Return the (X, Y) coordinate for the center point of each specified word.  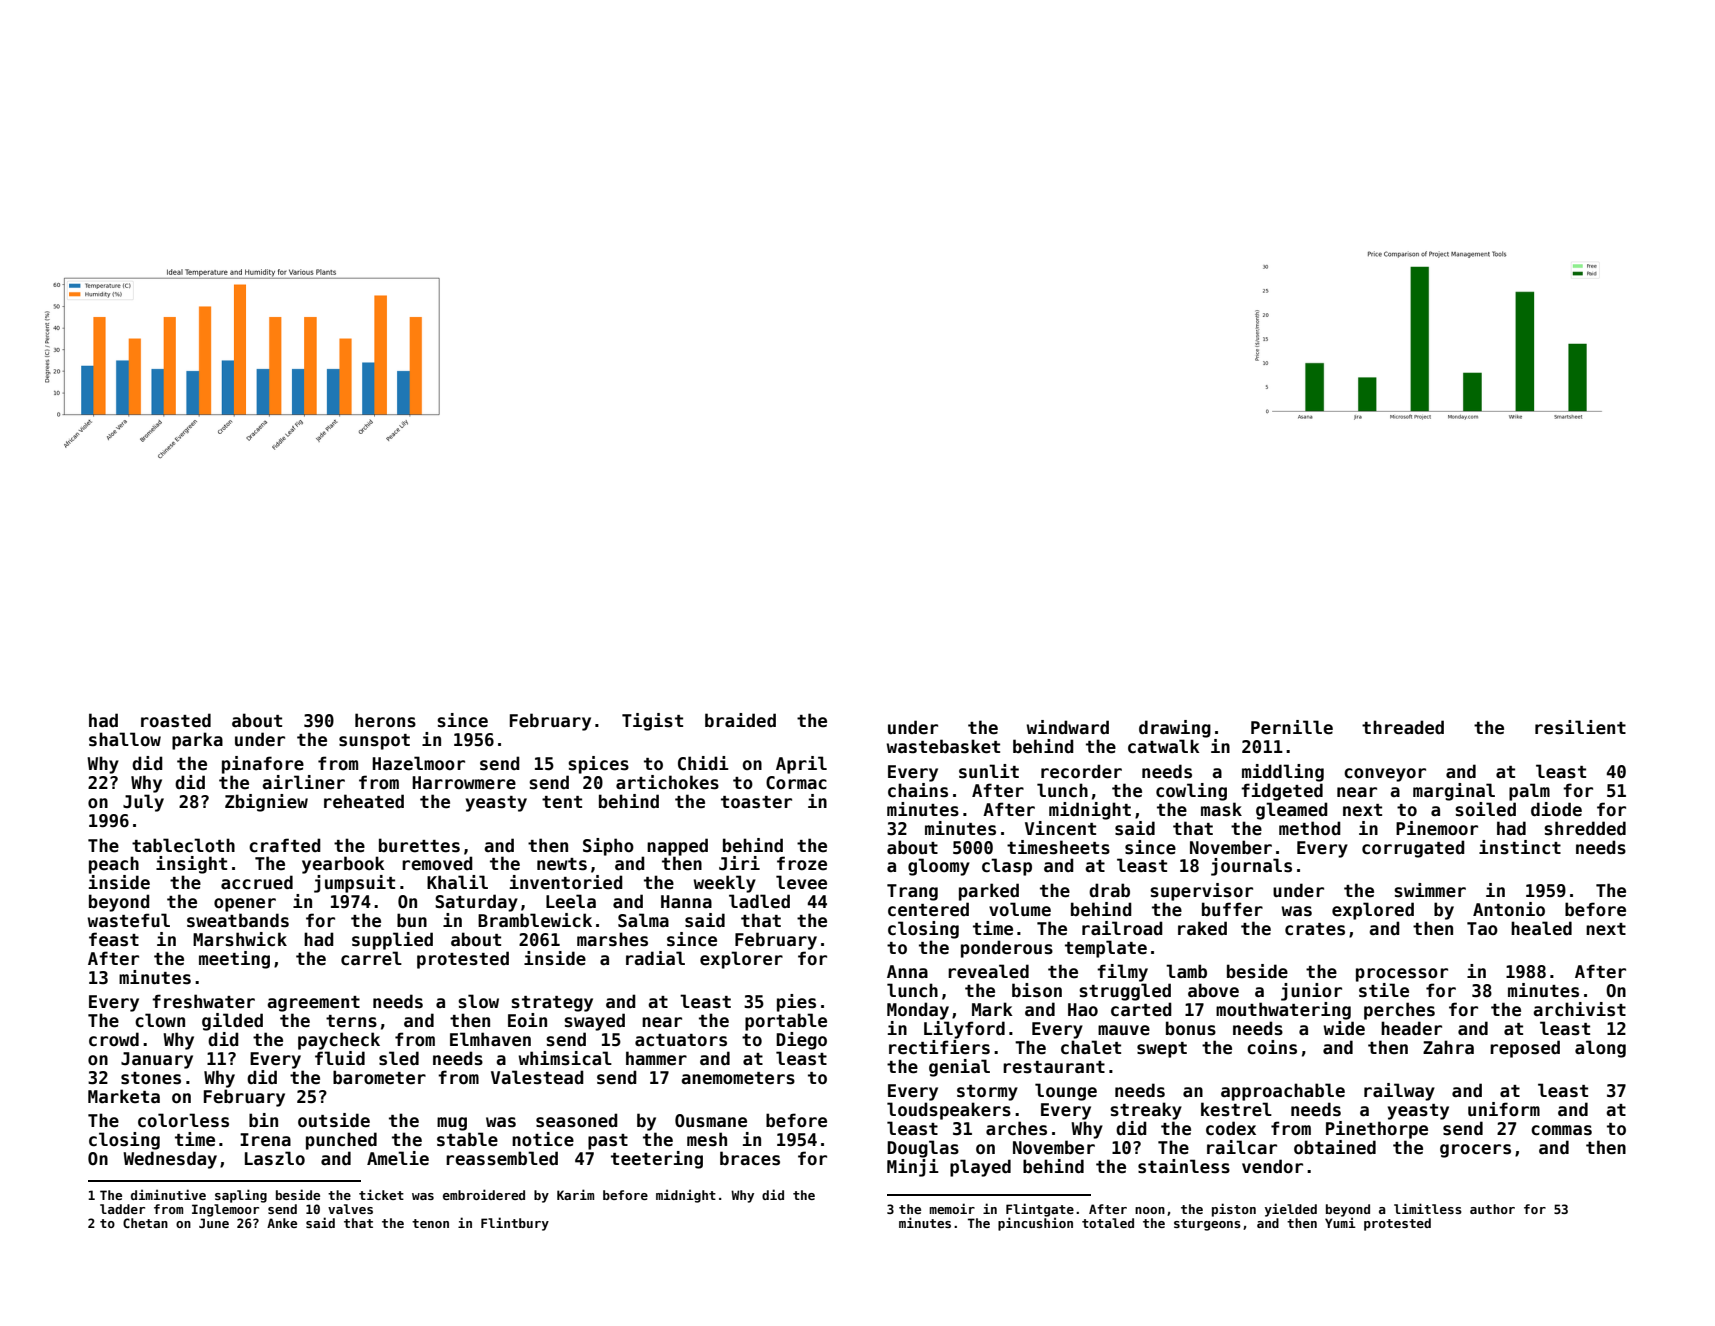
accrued (257, 882)
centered (928, 909)
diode (1556, 809)
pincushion (1035, 1224)
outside (334, 1120)
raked (1202, 928)
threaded (1403, 727)
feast (114, 939)
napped (677, 847)
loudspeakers (949, 1111)
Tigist (652, 722)
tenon (430, 1223)
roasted (176, 720)
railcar (1242, 1147)
